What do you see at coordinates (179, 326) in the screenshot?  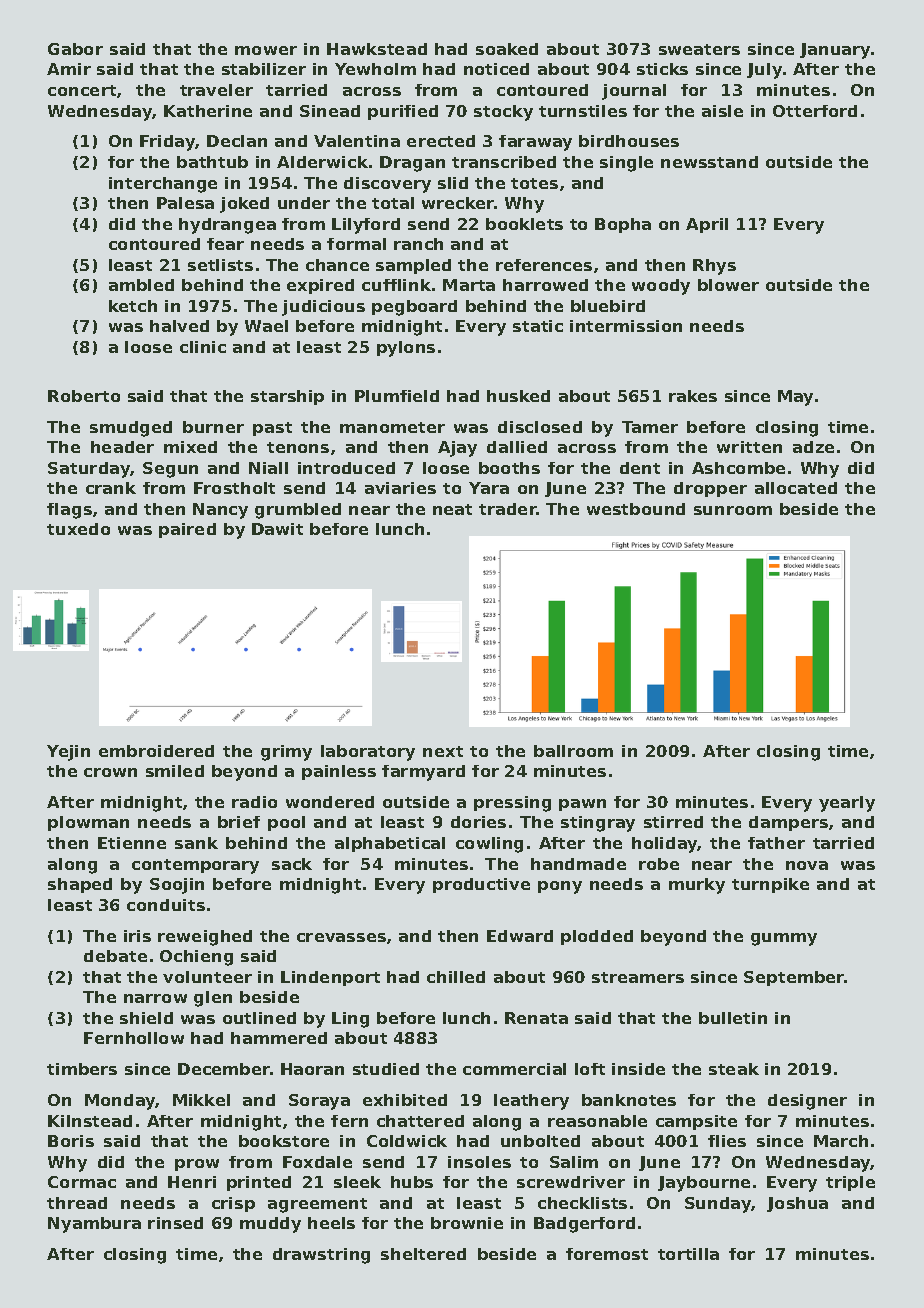 I see `halved` at bounding box center [179, 326].
